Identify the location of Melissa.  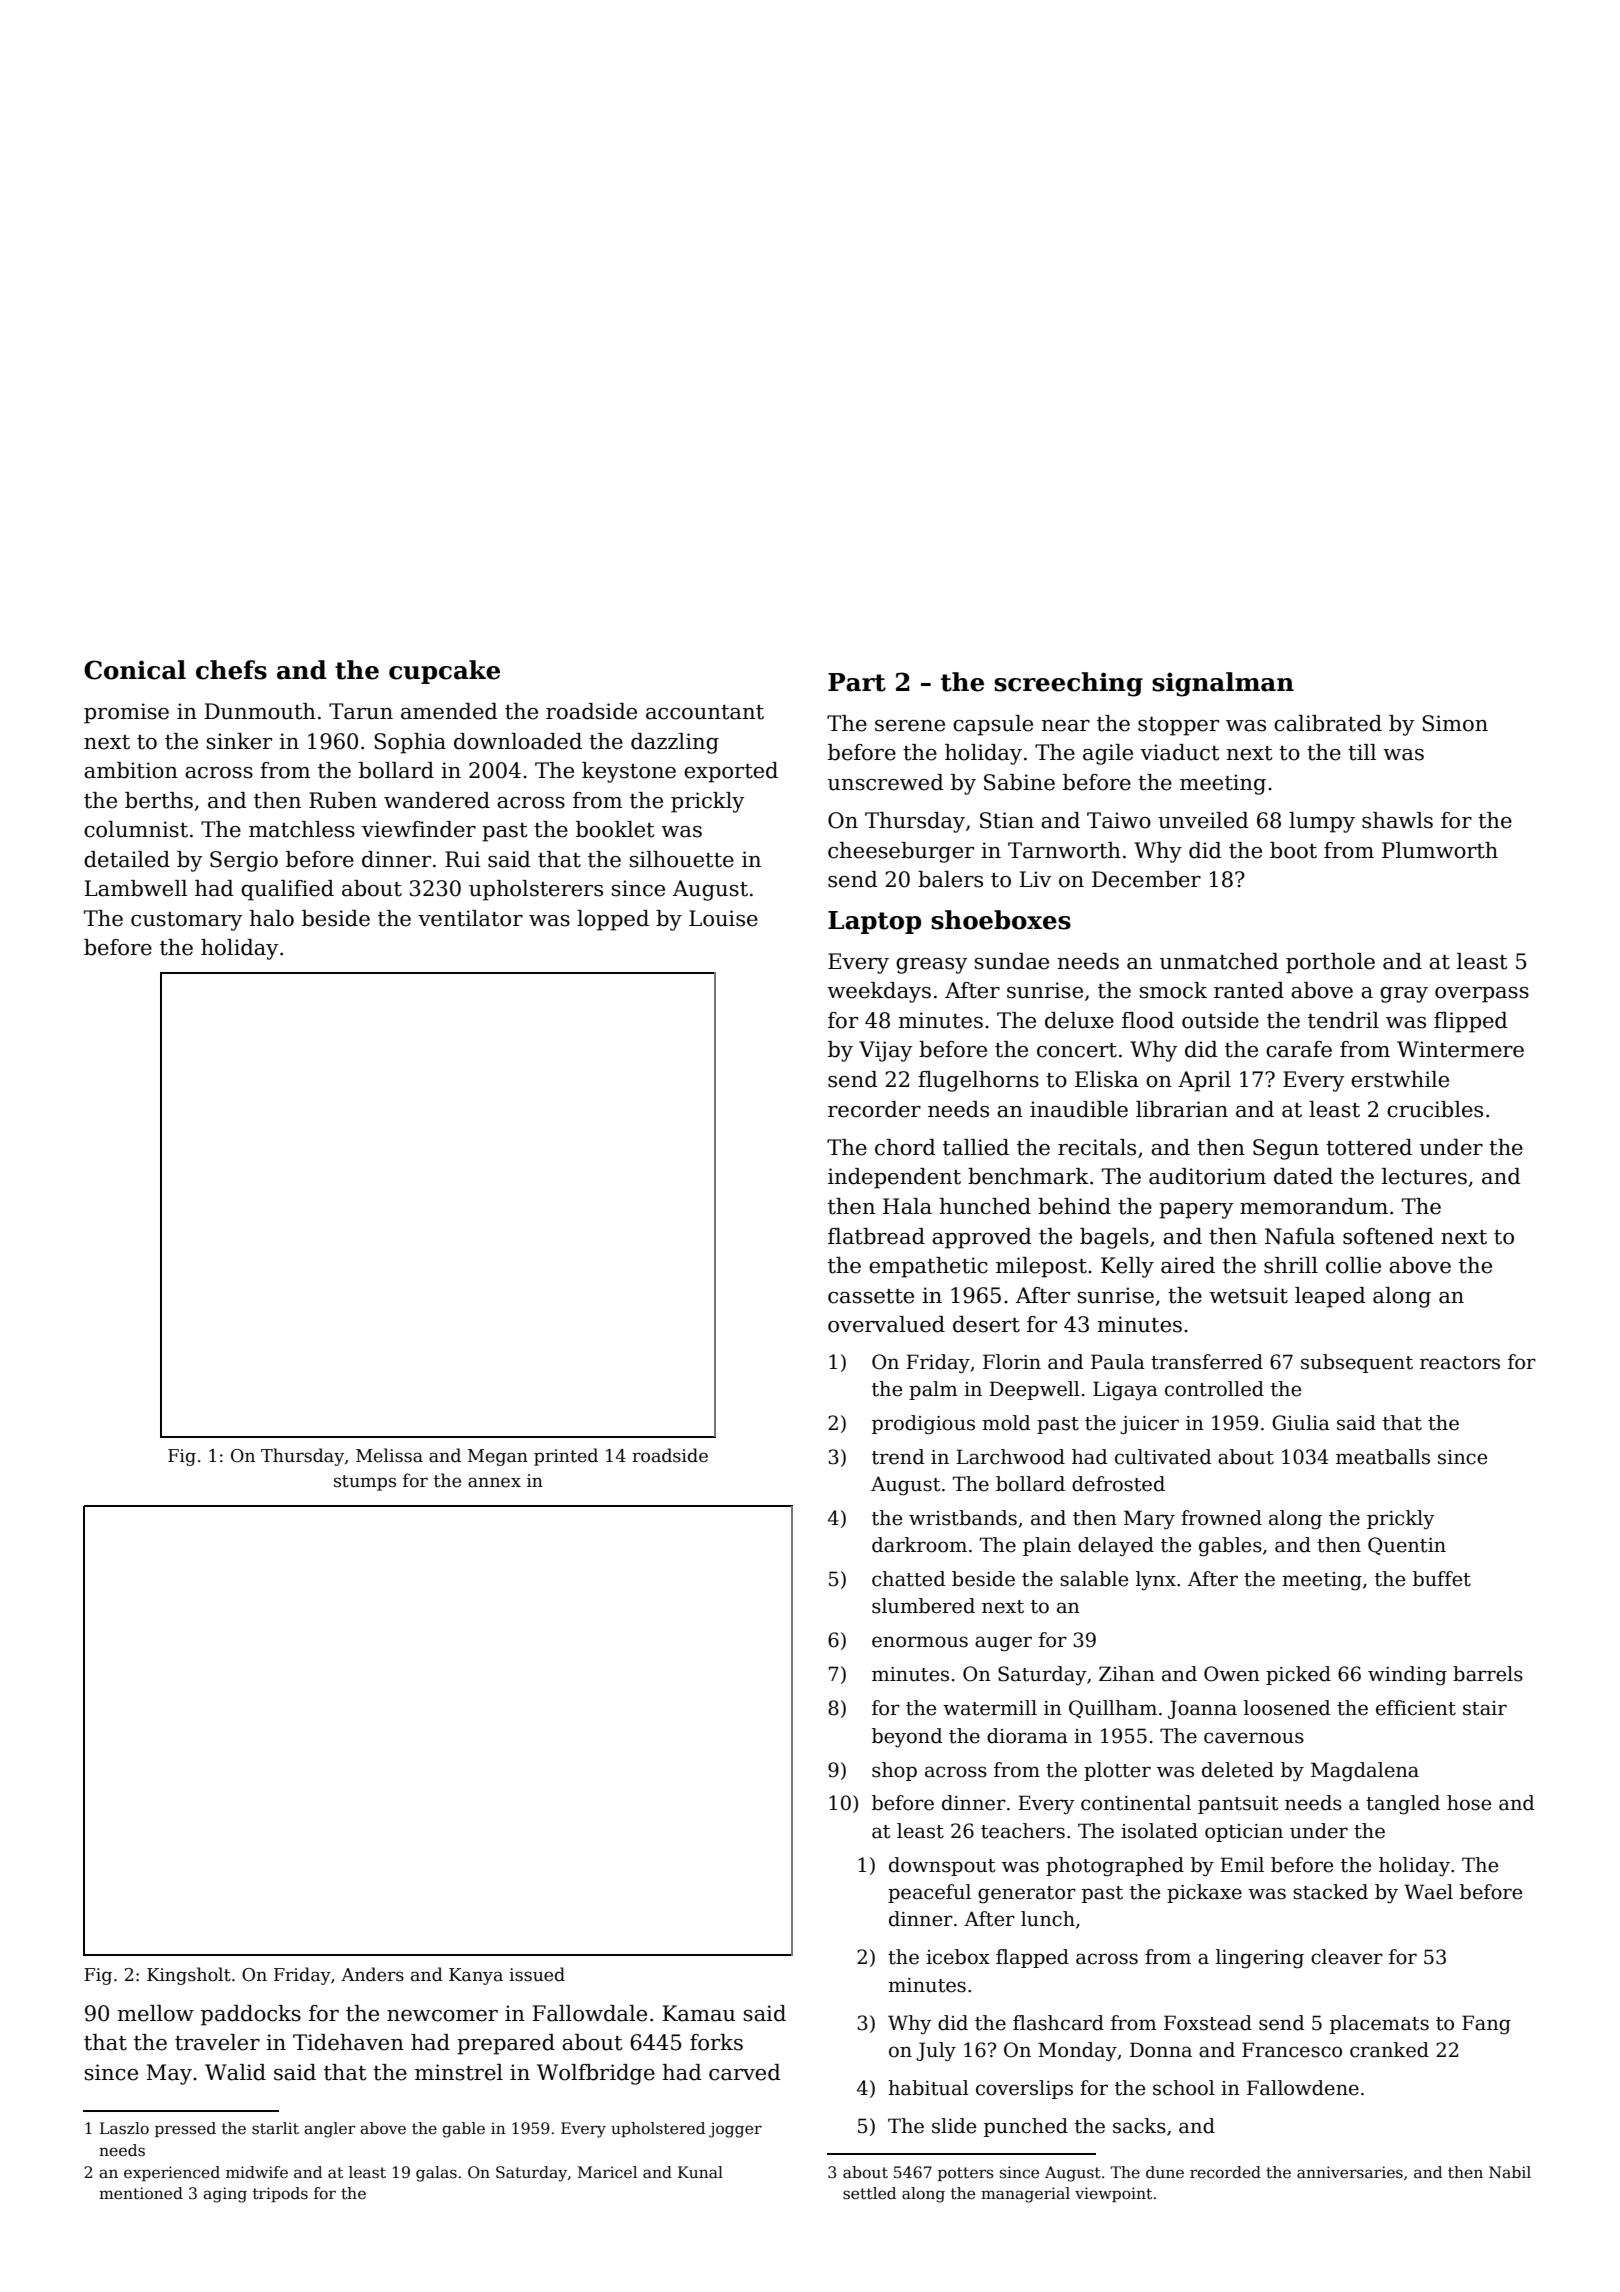
(389, 1455).
